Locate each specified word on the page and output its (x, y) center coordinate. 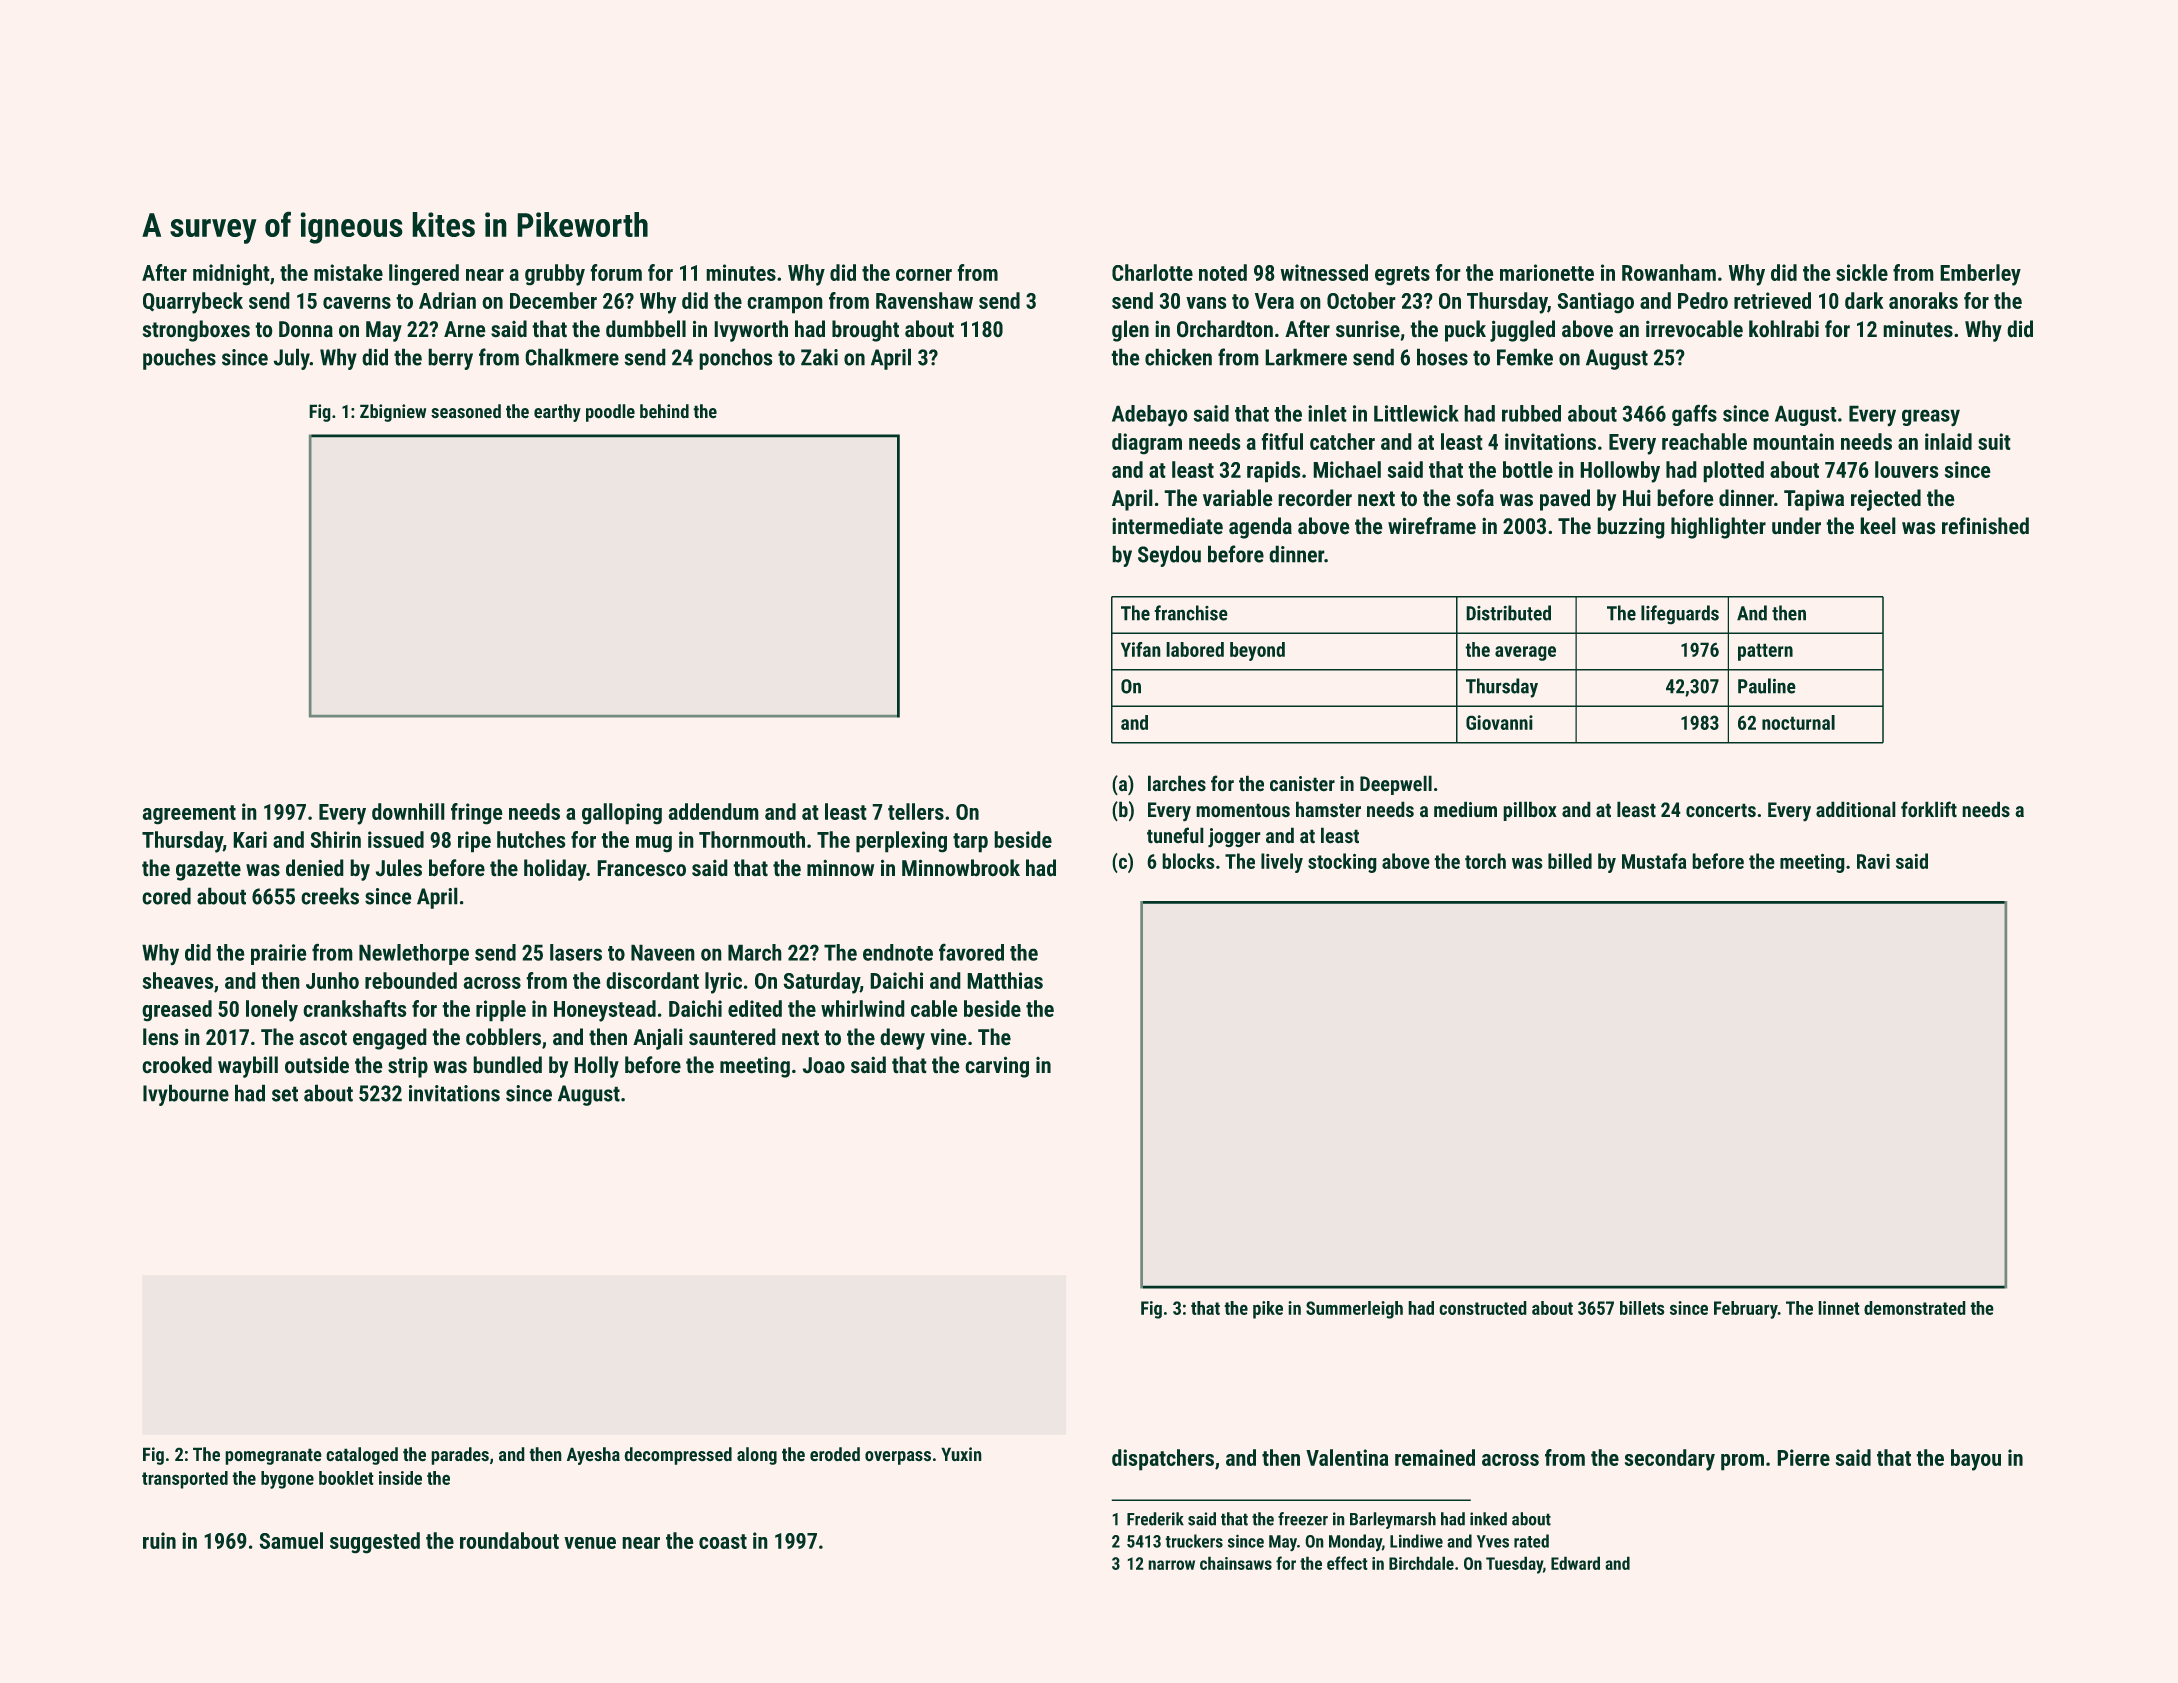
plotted (1734, 471)
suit (1994, 441)
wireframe (1432, 525)
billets (1642, 1308)
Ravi (1873, 861)
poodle (610, 413)
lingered (424, 274)
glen (1130, 331)
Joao (824, 1065)
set (285, 1094)
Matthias (1005, 980)
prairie (278, 954)
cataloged (362, 1456)
